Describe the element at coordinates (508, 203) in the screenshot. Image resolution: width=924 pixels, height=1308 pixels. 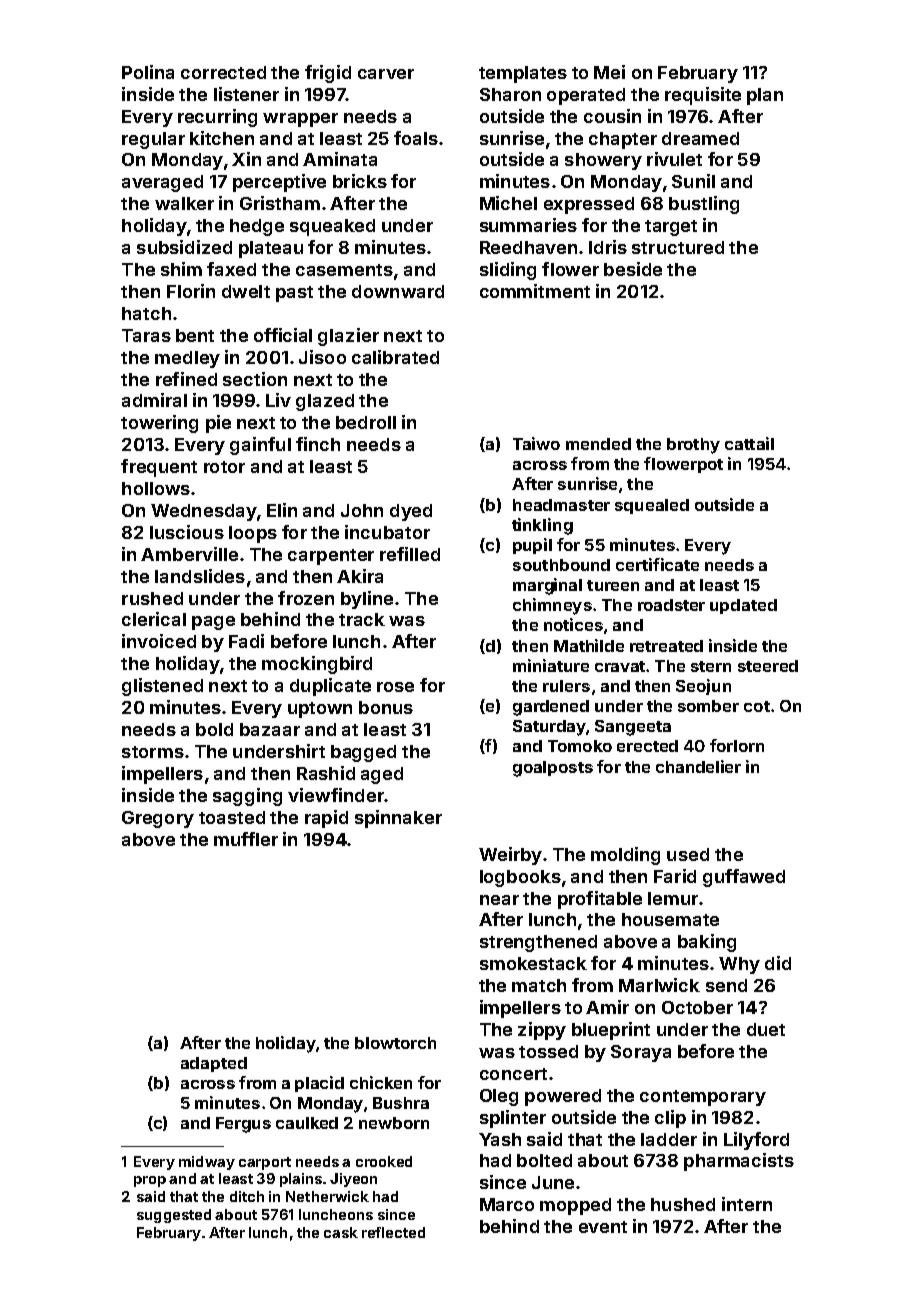
I see `Michel` at that location.
